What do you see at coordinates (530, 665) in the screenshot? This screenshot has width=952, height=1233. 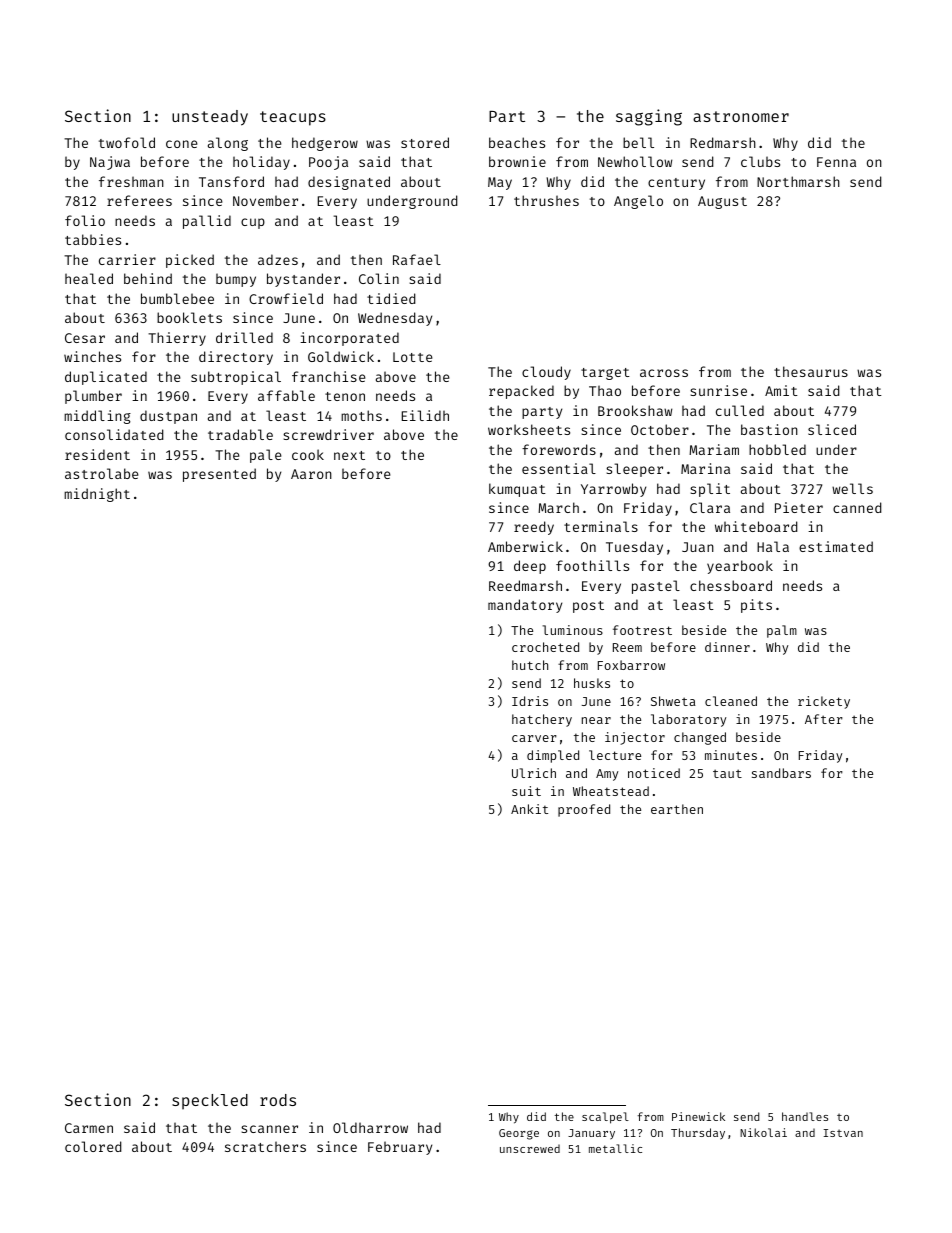 I see `hutch` at bounding box center [530, 665].
